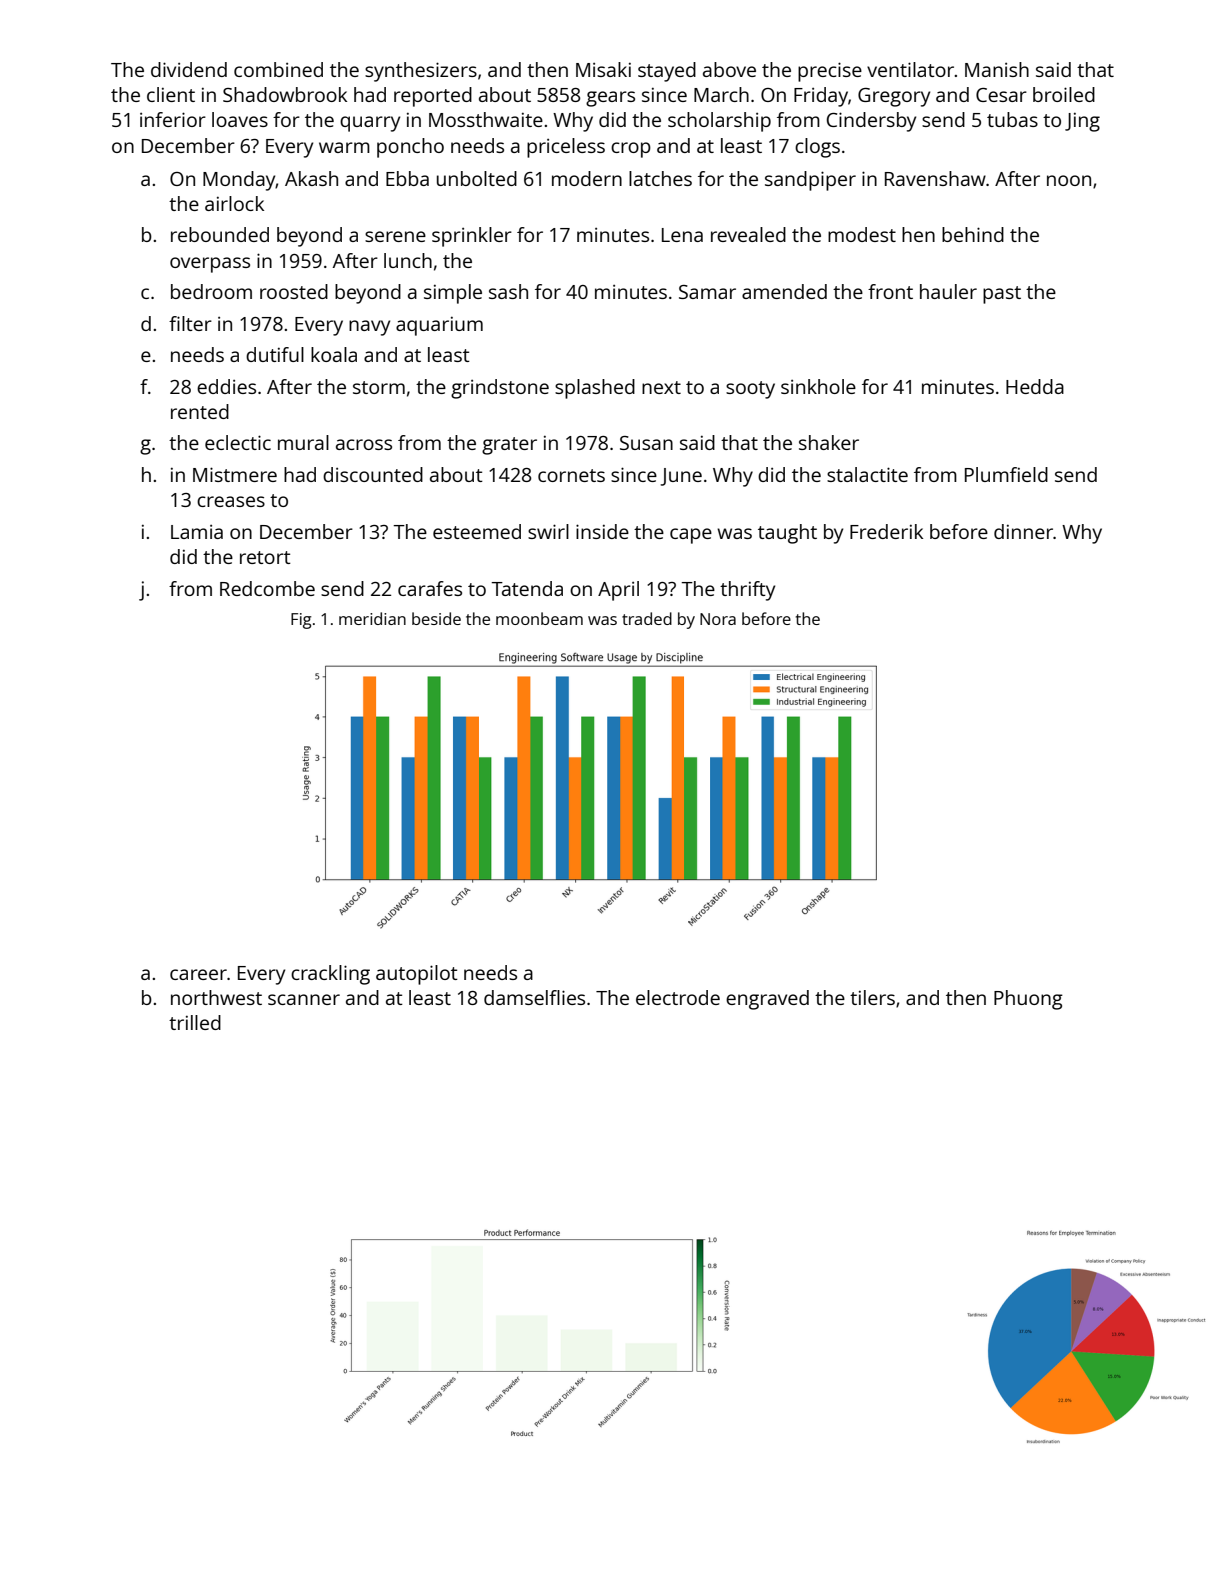 The width and height of the screenshot is (1228, 1589). What do you see at coordinates (1002, 295) in the screenshot?
I see `past` at bounding box center [1002, 295].
